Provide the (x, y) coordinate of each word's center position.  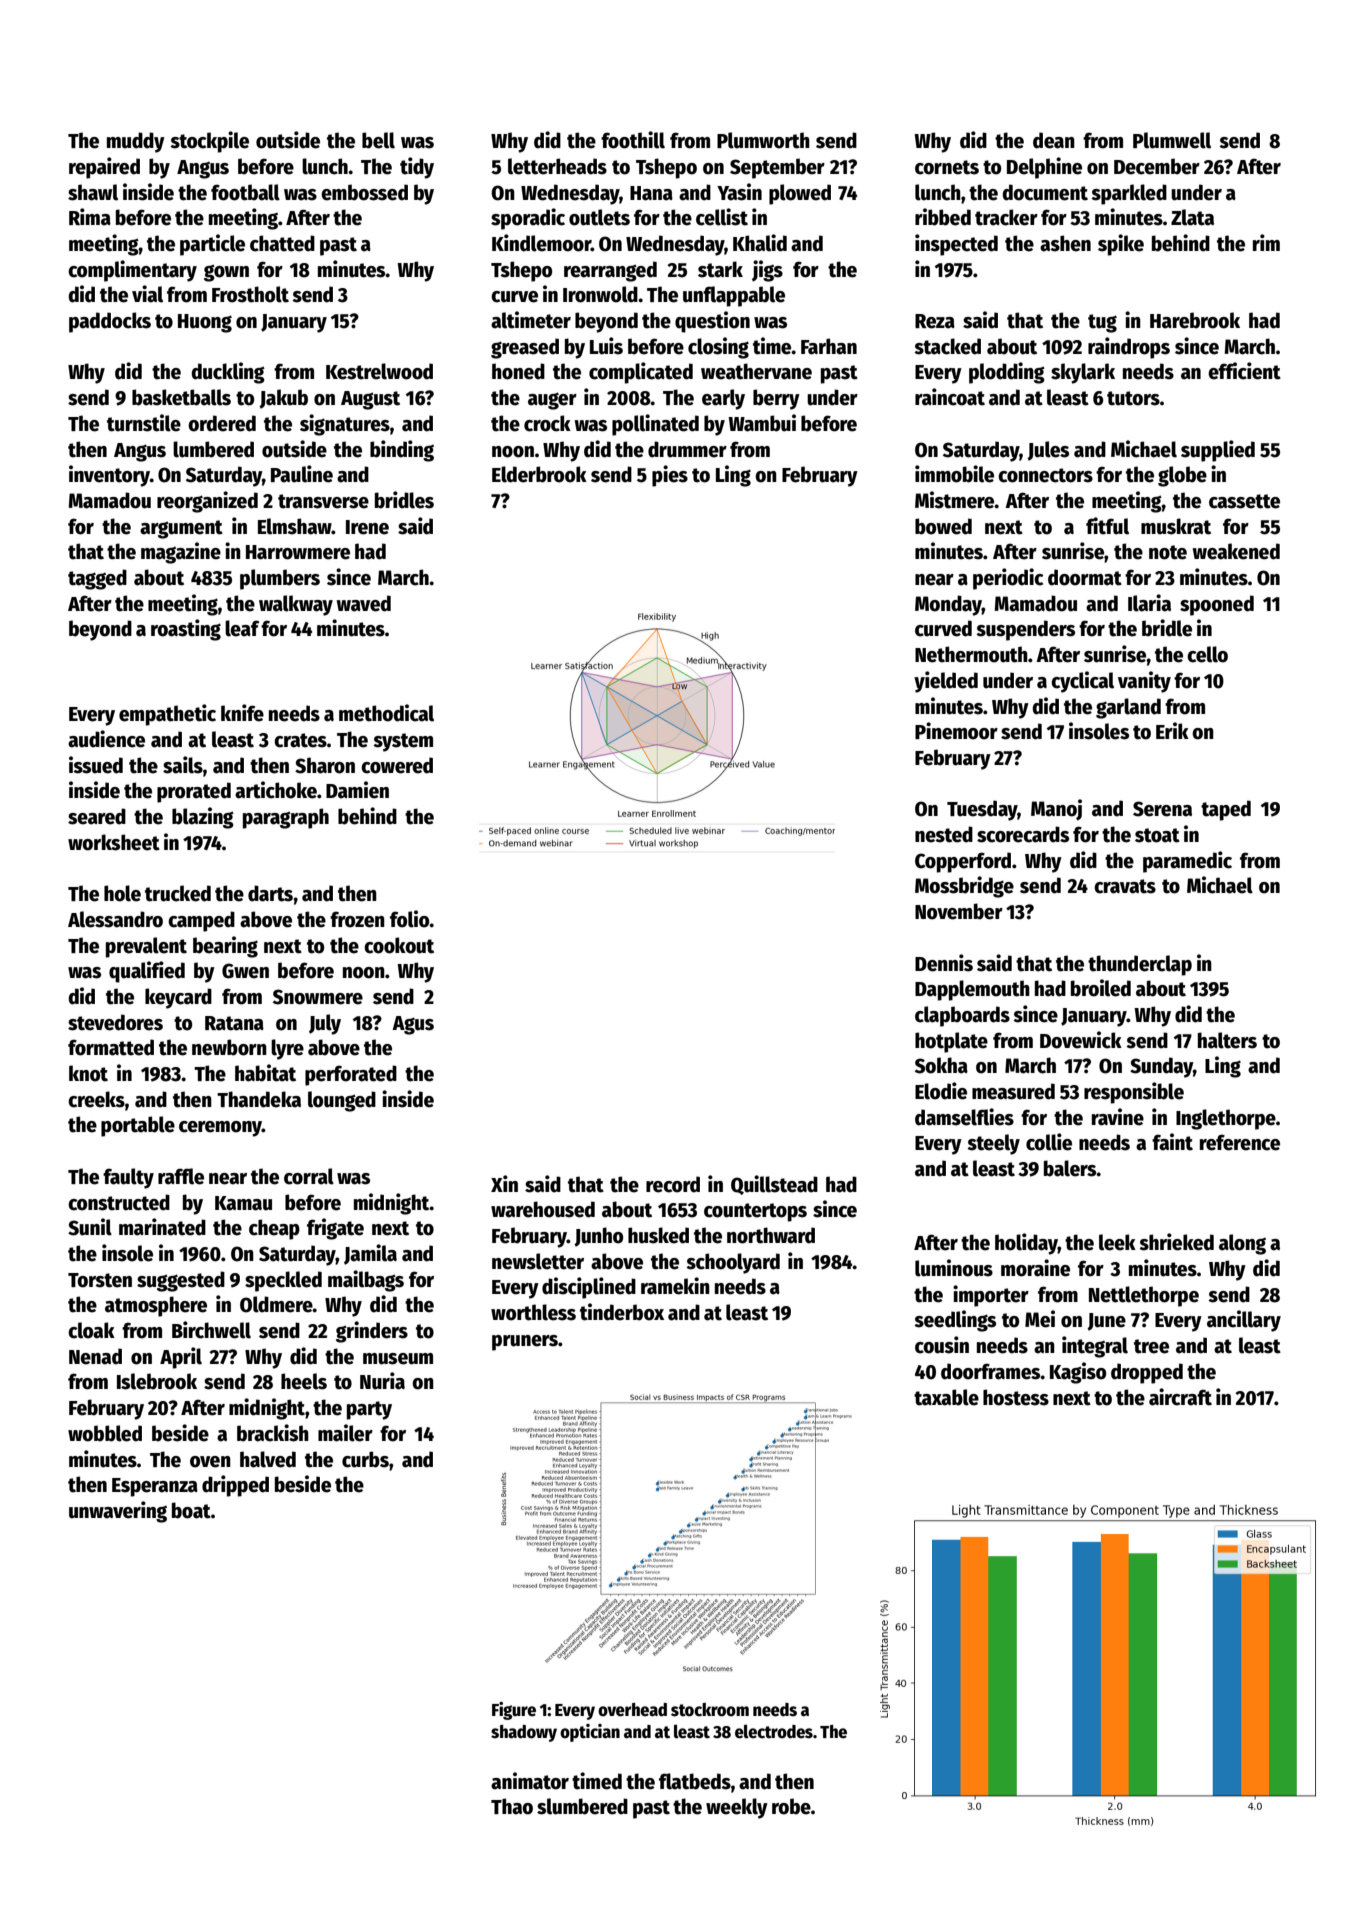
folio (410, 919)
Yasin (739, 192)
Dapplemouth (972, 990)
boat (191, 1510)
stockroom (710, 1710)
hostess (1016, 1397)
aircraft (1180, 1397)
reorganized (207, 502)
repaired (104, 168)
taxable (946, 1397)
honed (518, 371)
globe (1182, 476)
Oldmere (276, 1304)
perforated (351, 1075)
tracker (1006, 217)
